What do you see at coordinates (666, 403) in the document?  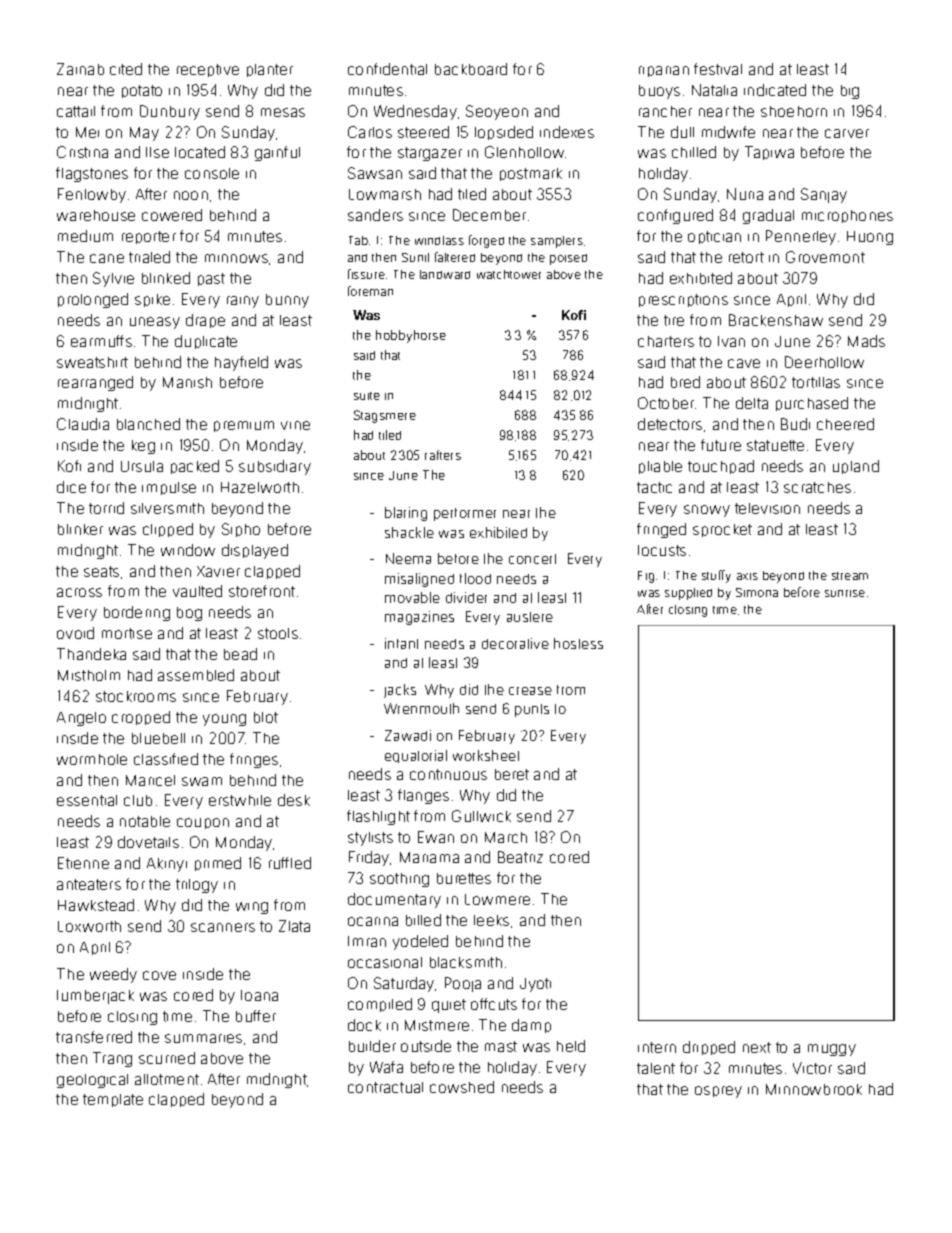 I see `October` at bounding box center [666, 403].
